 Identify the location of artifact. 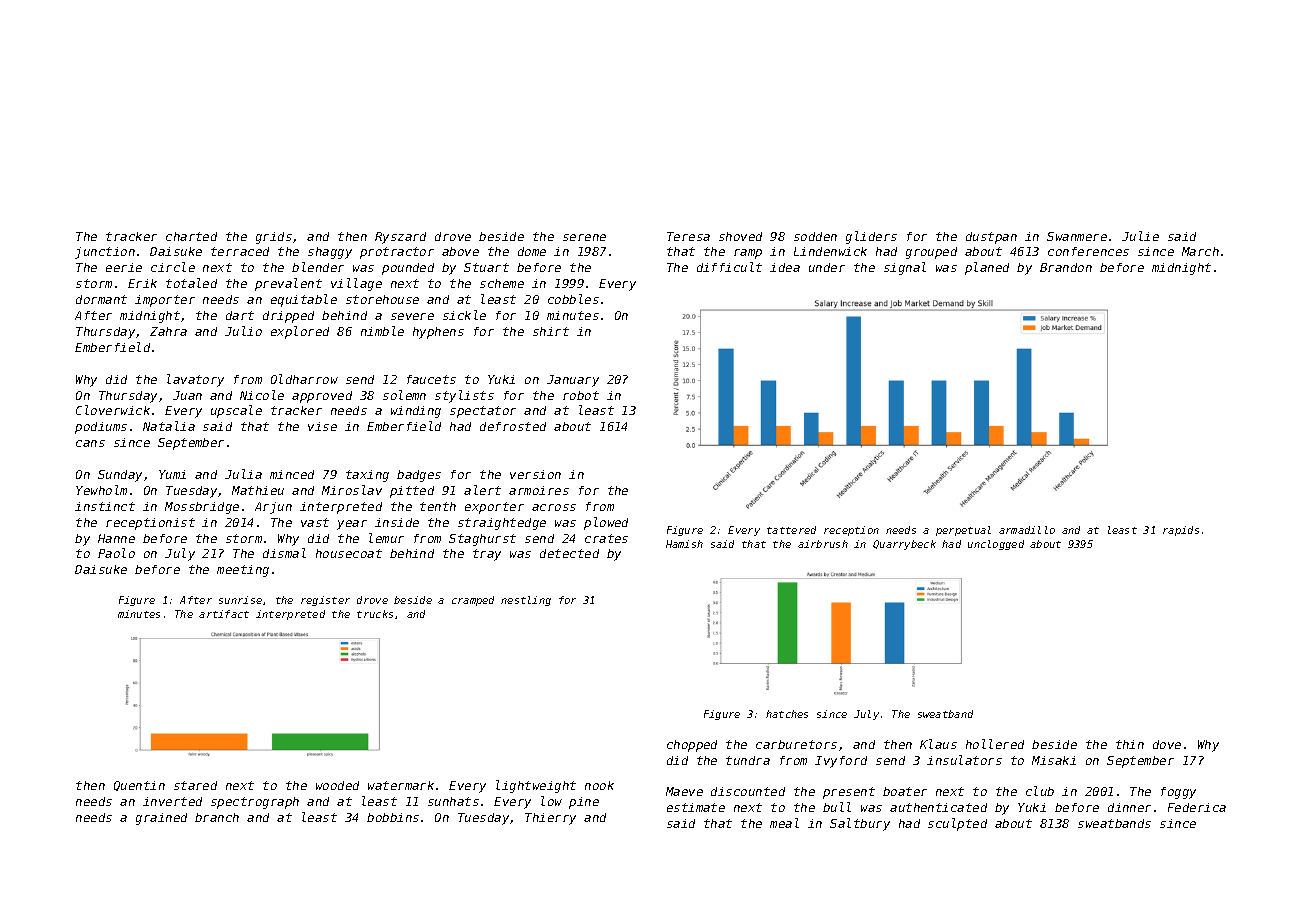
(224, 614).
